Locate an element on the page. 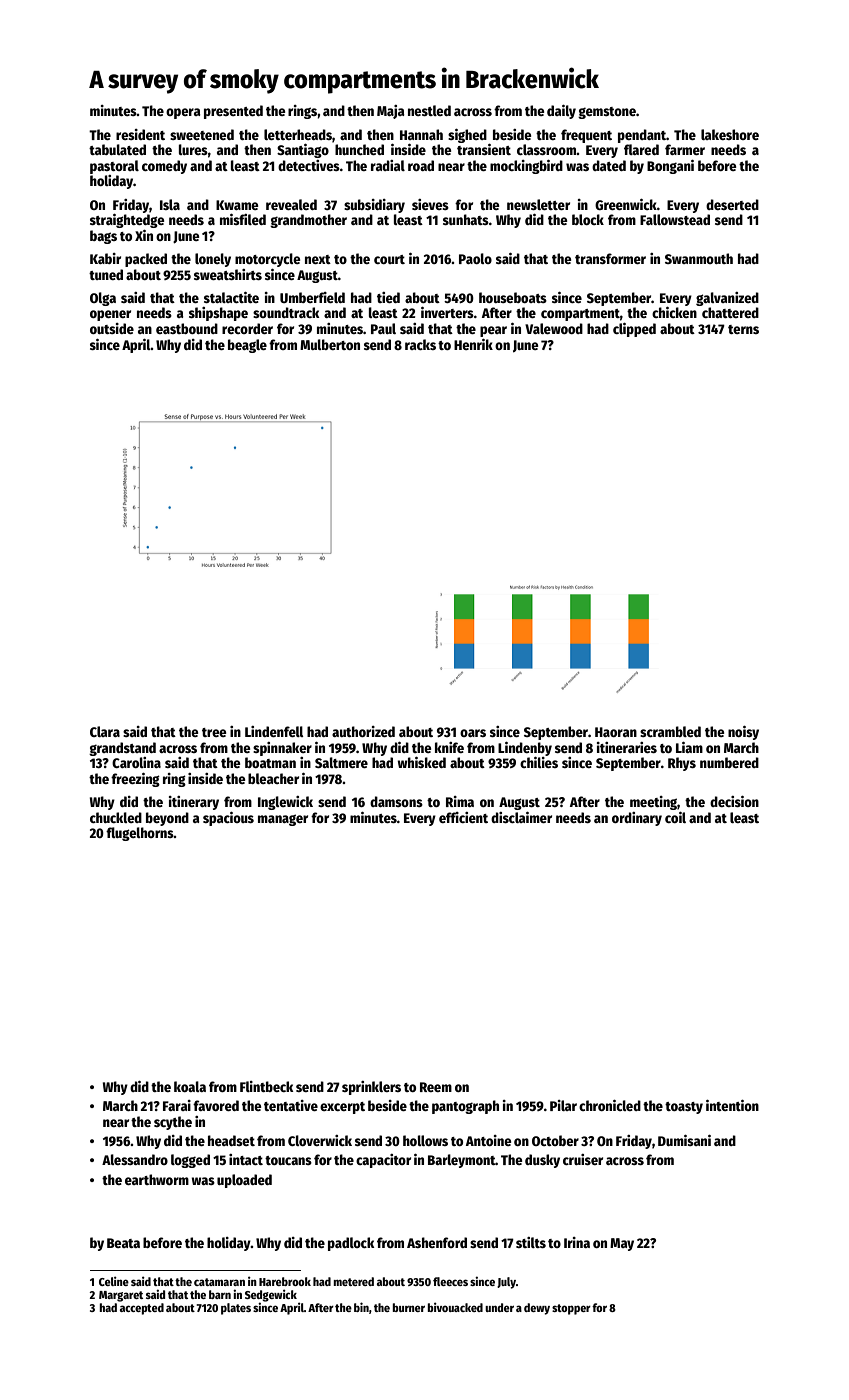  beagle is located at coordinates (247, 346).
